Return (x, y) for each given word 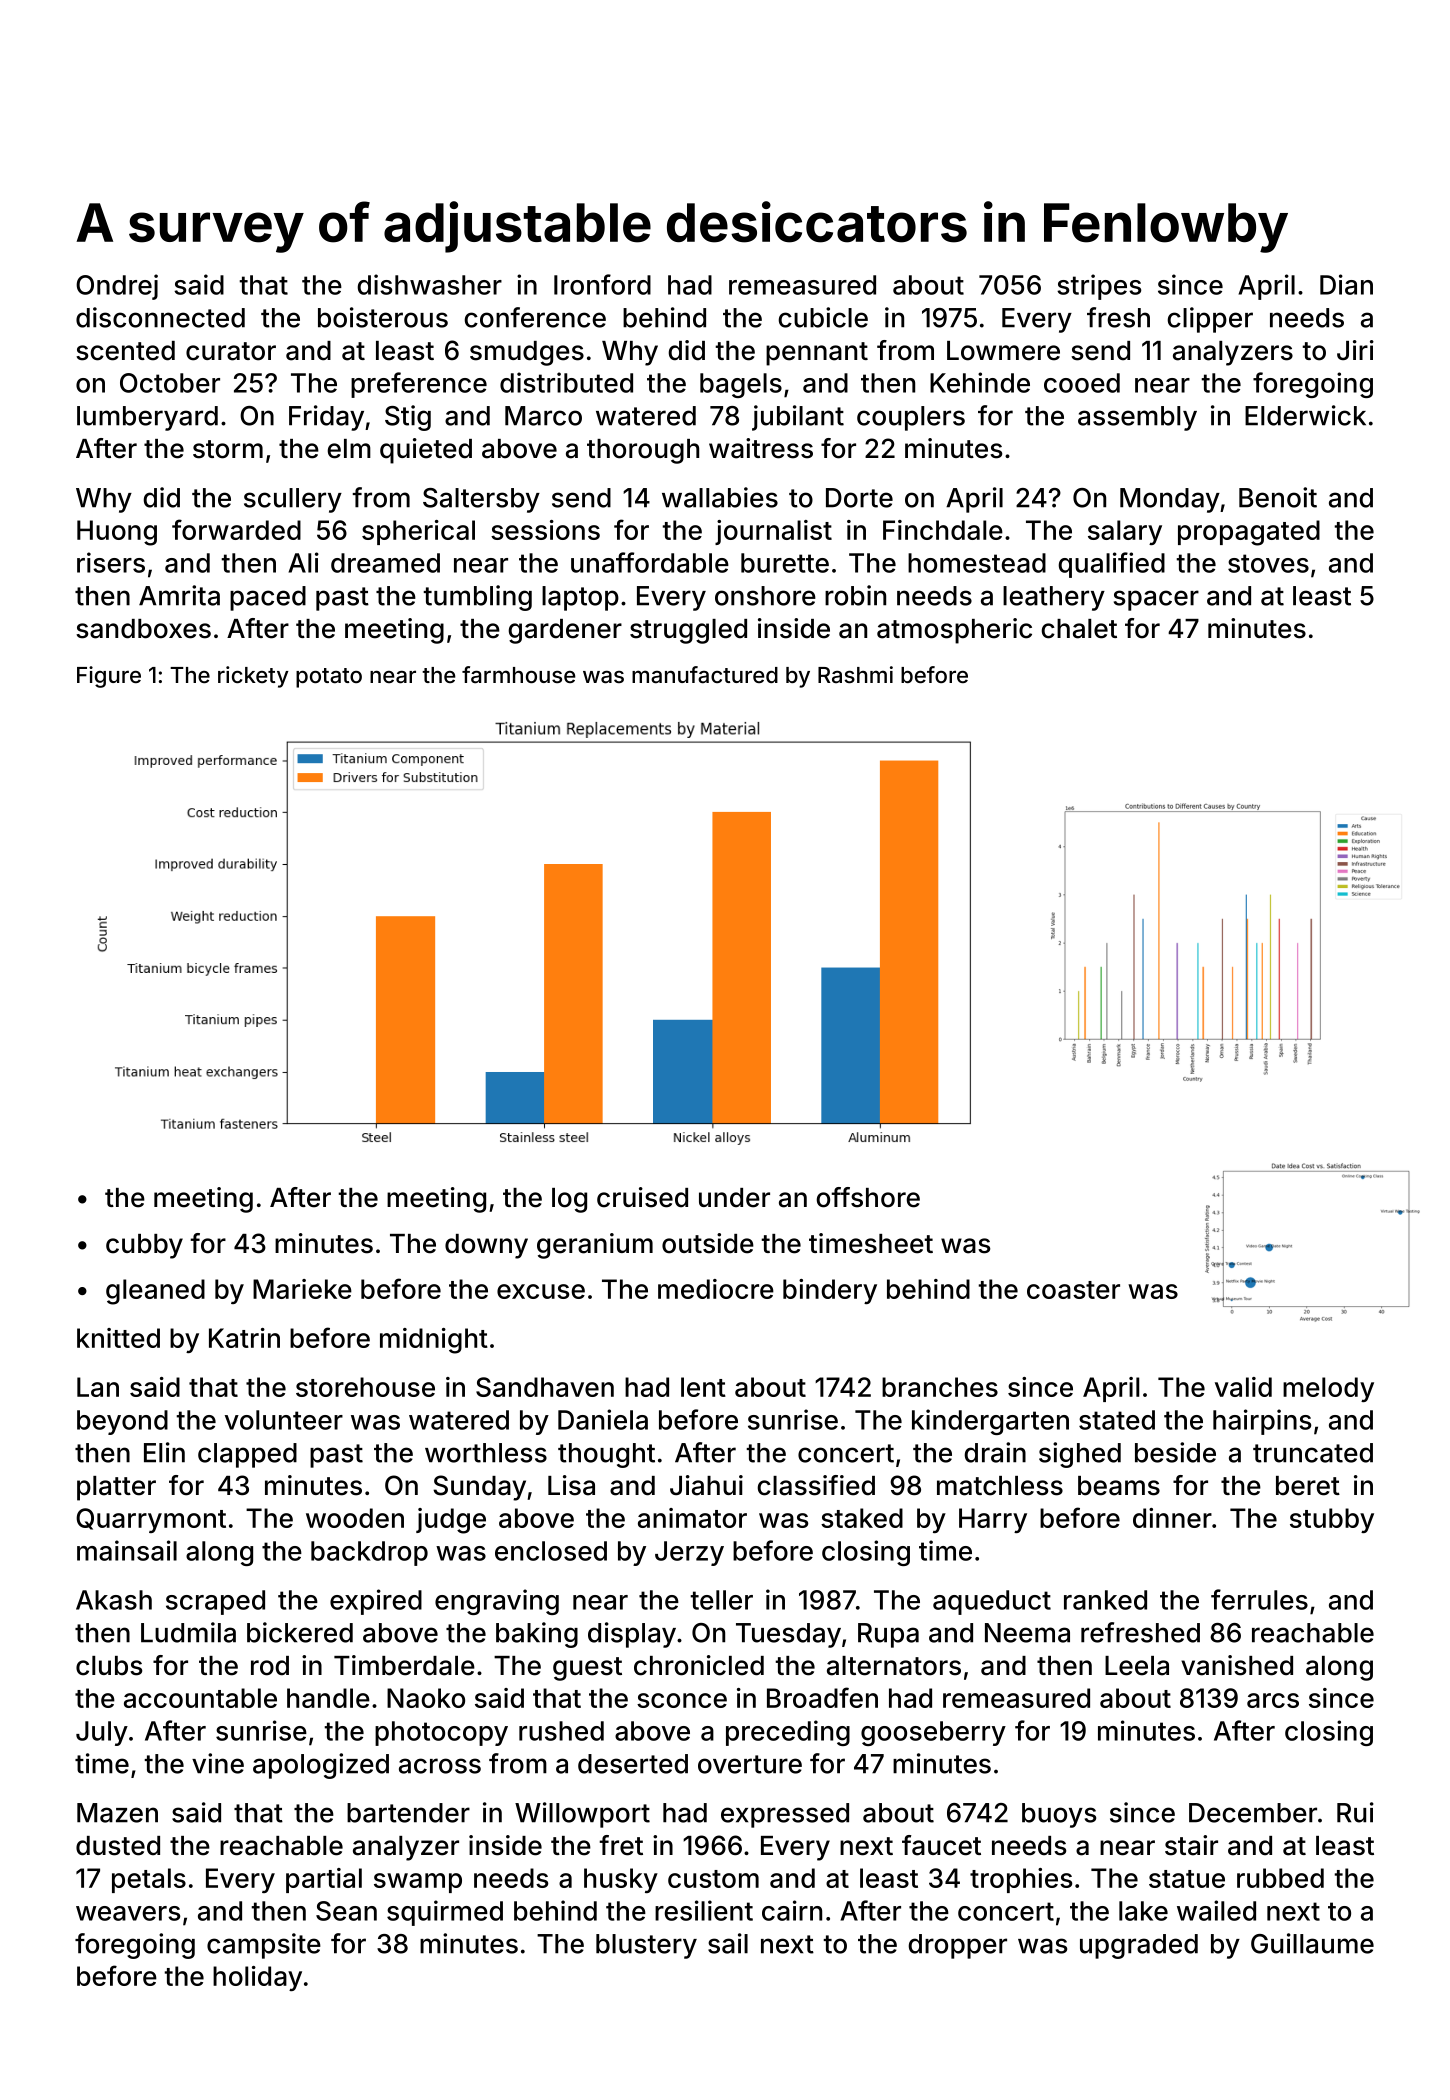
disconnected (160, 317)
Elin (164, 1452)
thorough (643, 451)
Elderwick (1305, 415)
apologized (321, 1766)
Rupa (888, 1635)
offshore (868, 1197)
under (734, 1198)
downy (486, 1246)
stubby (1332, 1520)
